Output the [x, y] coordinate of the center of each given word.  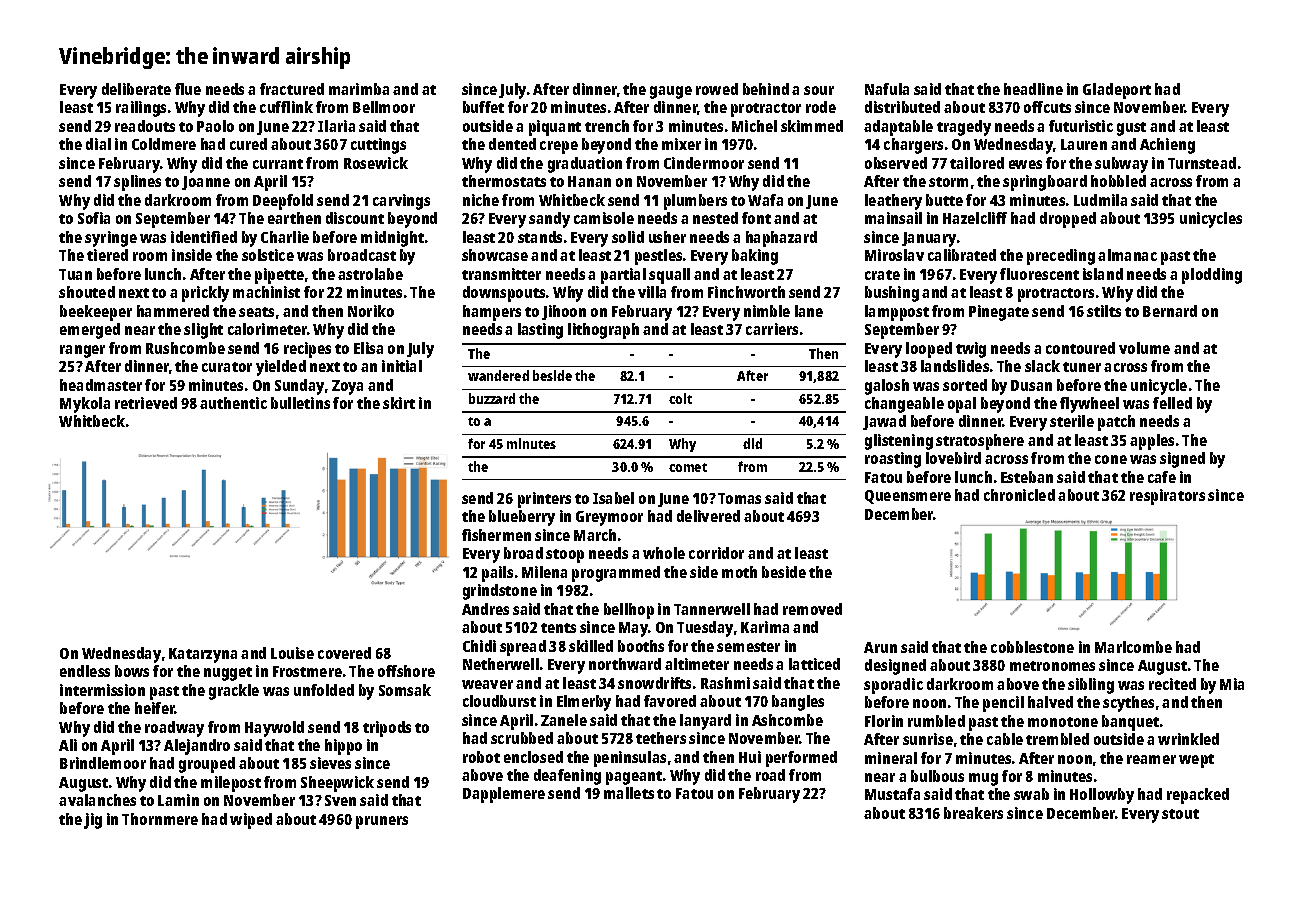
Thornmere [160, 819]
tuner [1082, 367]
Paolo [215, 126]
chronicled [1019, 495]
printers [544, 500]
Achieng [1167, 146]
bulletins [300, 403]
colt [680, 398]
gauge [671, 92]
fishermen [496, 535]
